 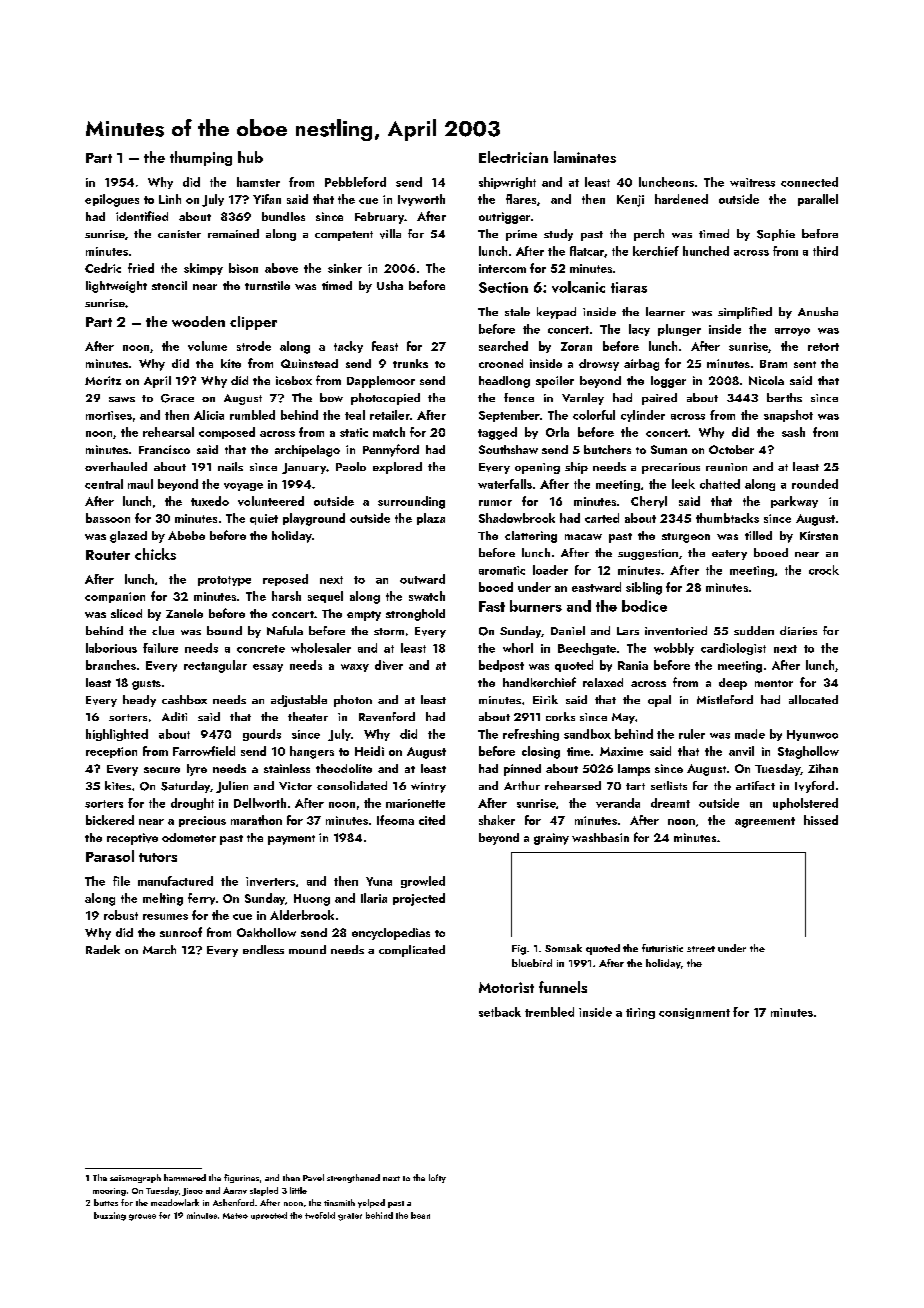 I want to click on villa, so click(x=390, y=234).
